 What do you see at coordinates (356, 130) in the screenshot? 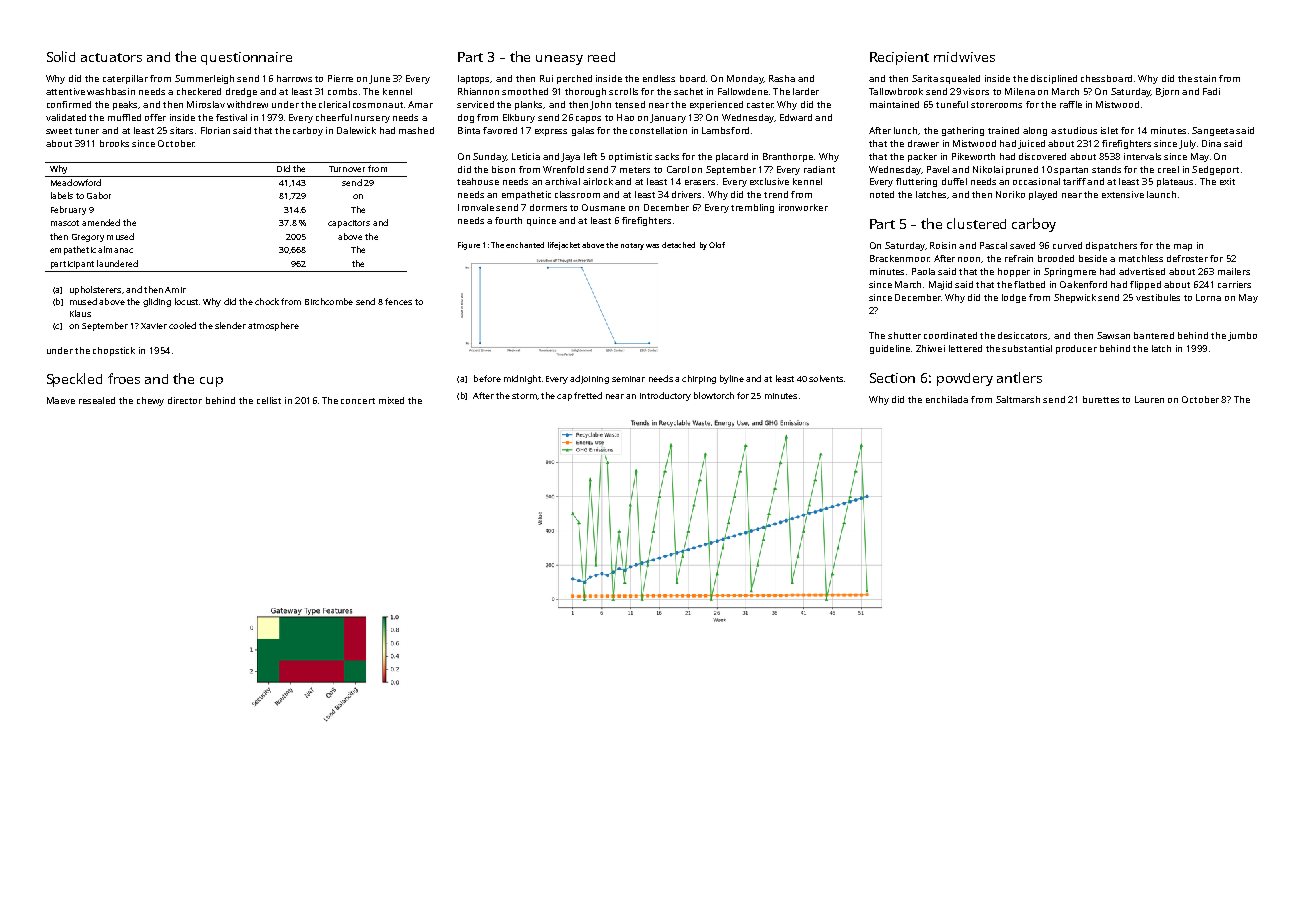
I see `Dalewick` at bounding box center [356, 130].
